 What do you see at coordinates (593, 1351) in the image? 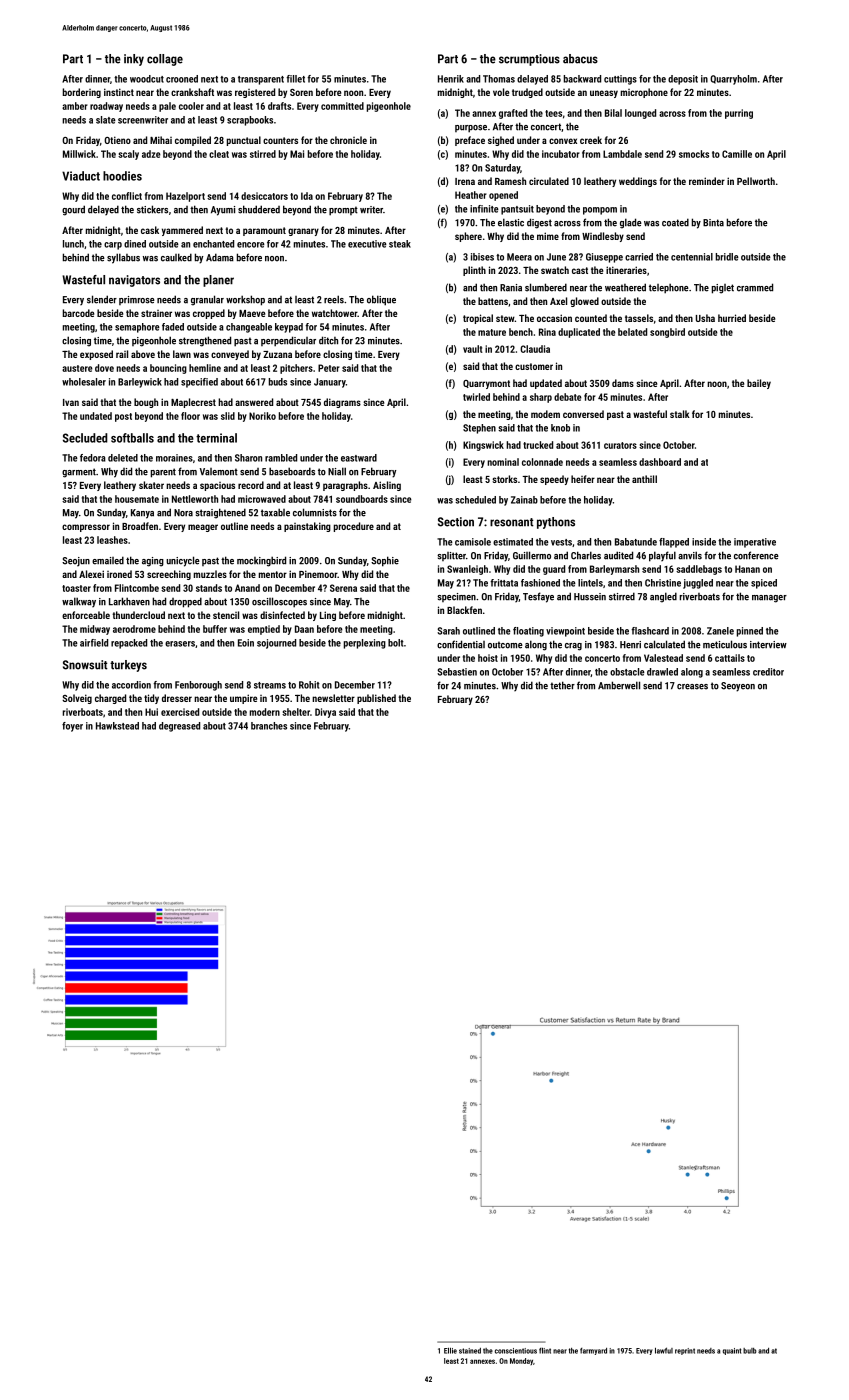
I see `farmyard` at bounding box center [593, 1351].
